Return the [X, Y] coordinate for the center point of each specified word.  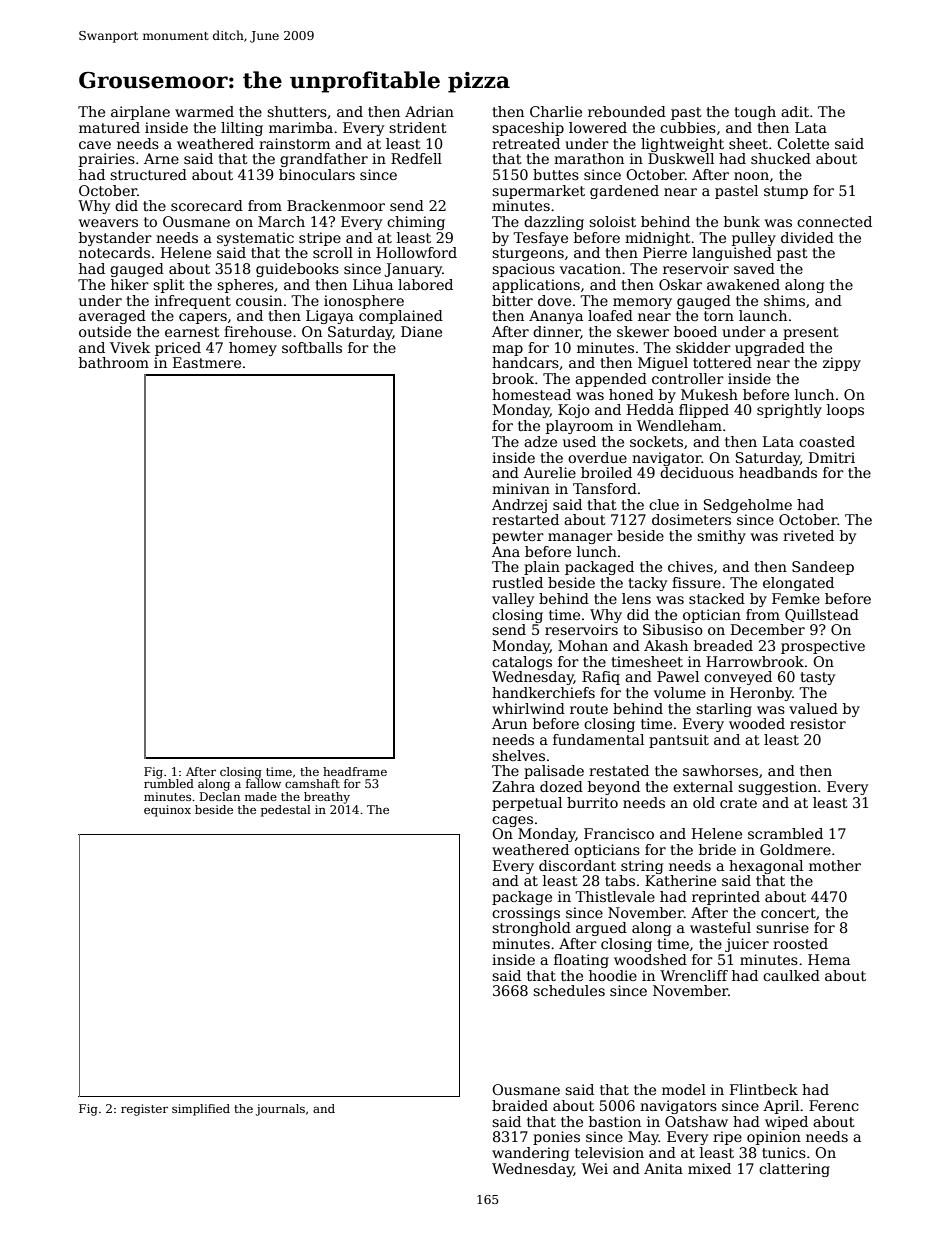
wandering [530, 1154]
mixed [709, 1168]
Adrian [429, 111]
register [144, 1110]
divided [807, 237]
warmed [204, 111]
